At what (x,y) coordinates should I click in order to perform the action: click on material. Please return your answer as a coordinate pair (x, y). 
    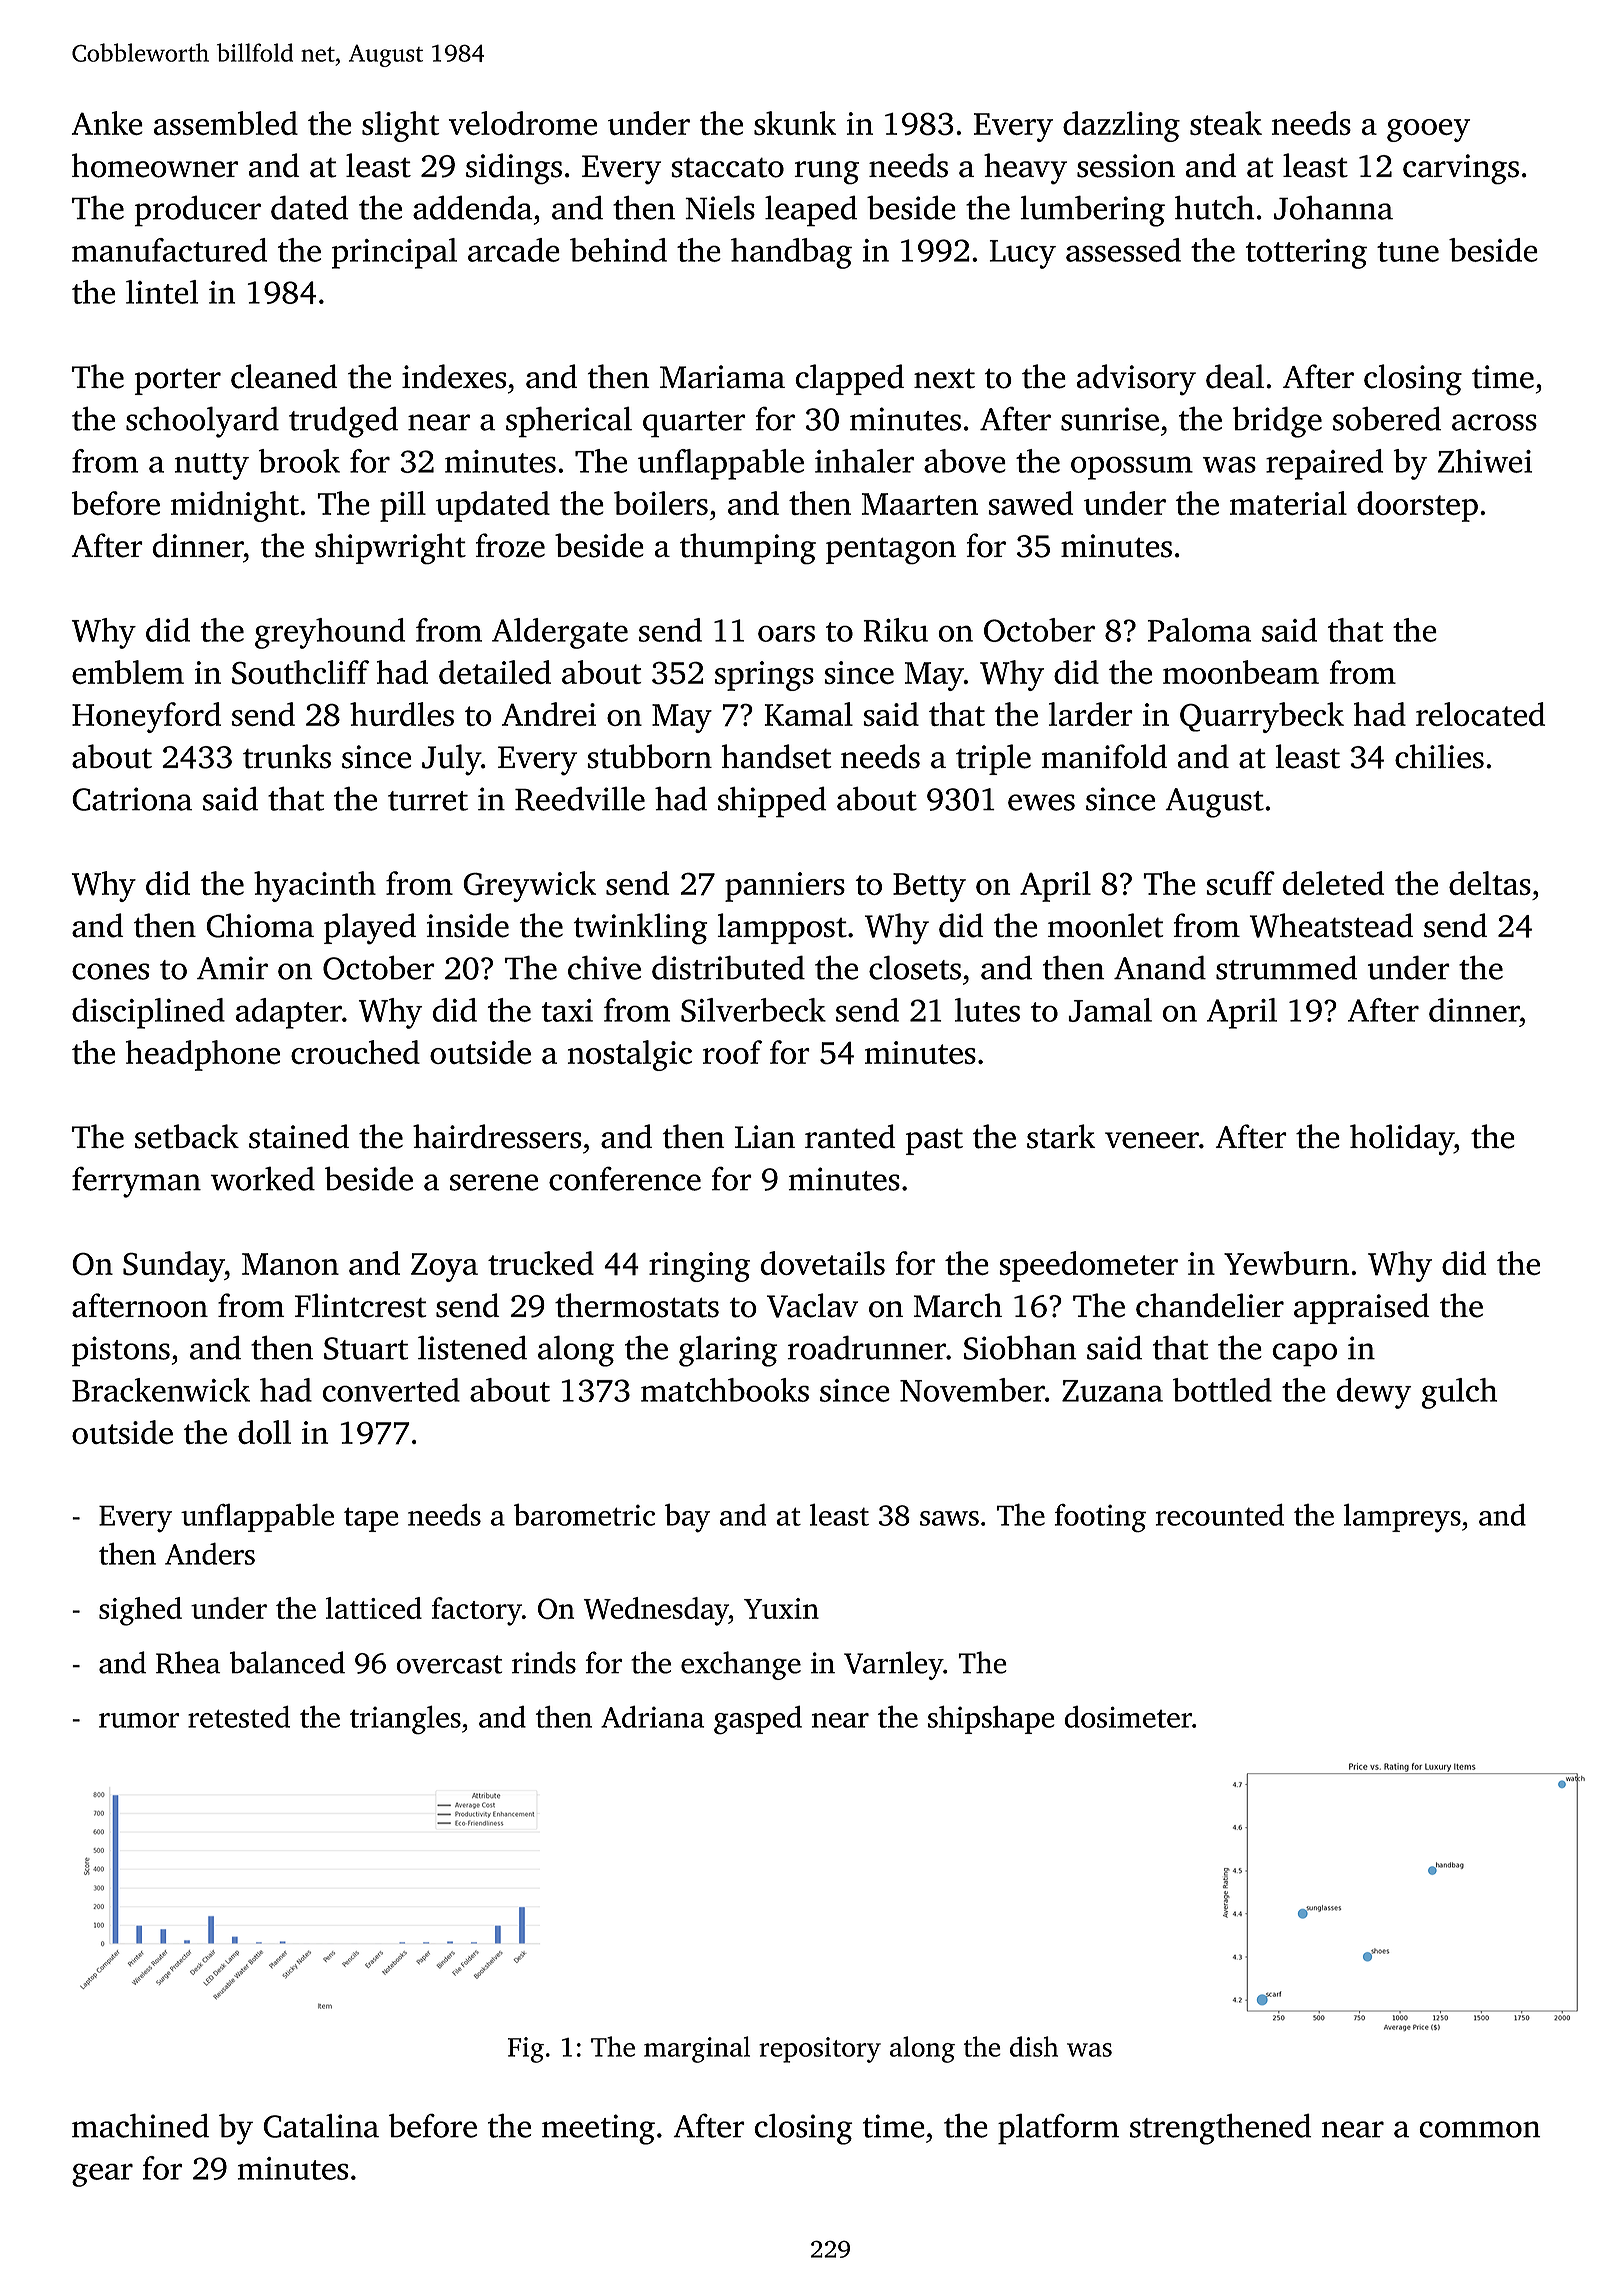
    Looking at the image, I should click on (1288, 503).
